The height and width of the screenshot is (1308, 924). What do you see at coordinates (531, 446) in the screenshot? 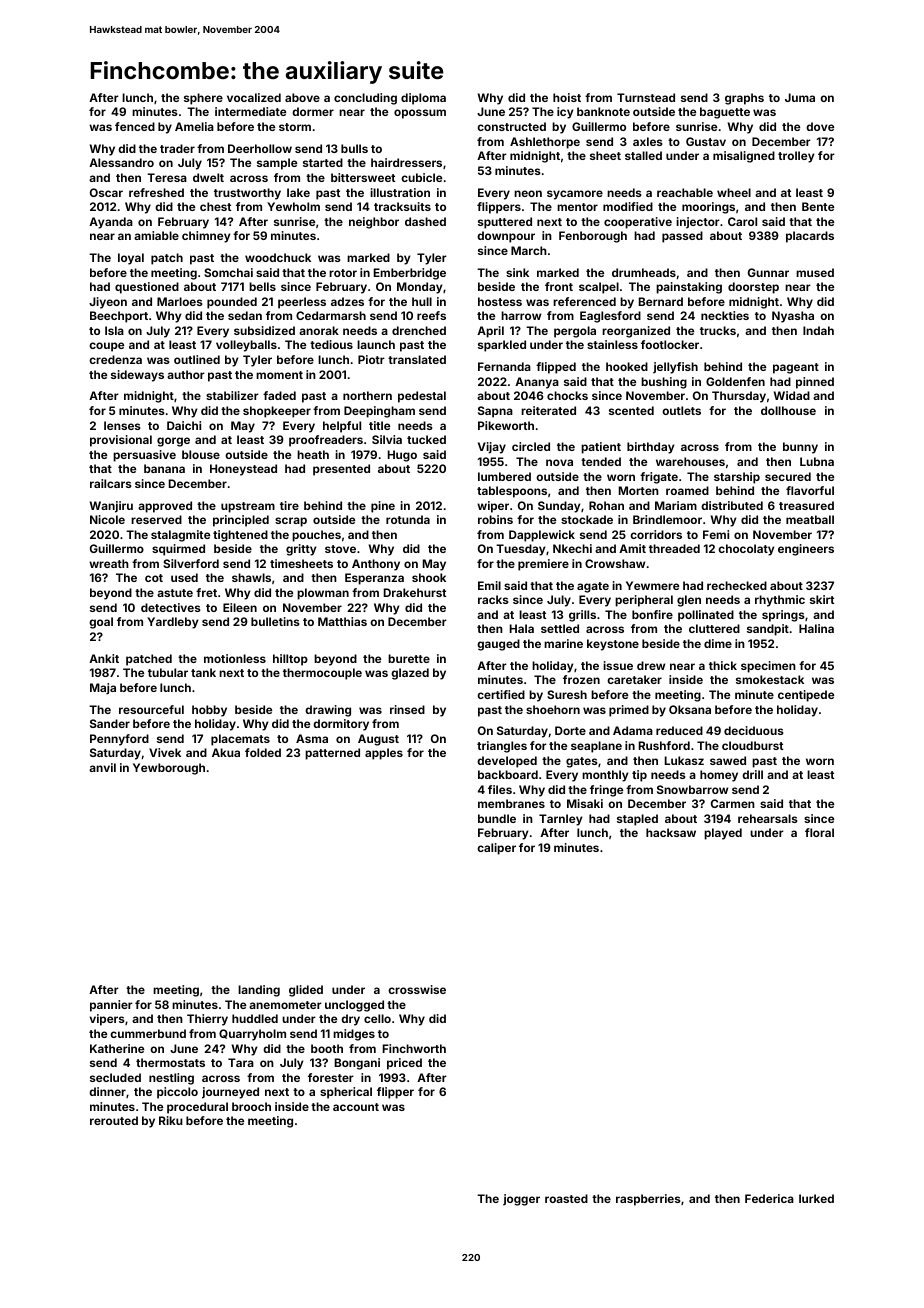
I see `circled` at bounding box center [531, 446].
